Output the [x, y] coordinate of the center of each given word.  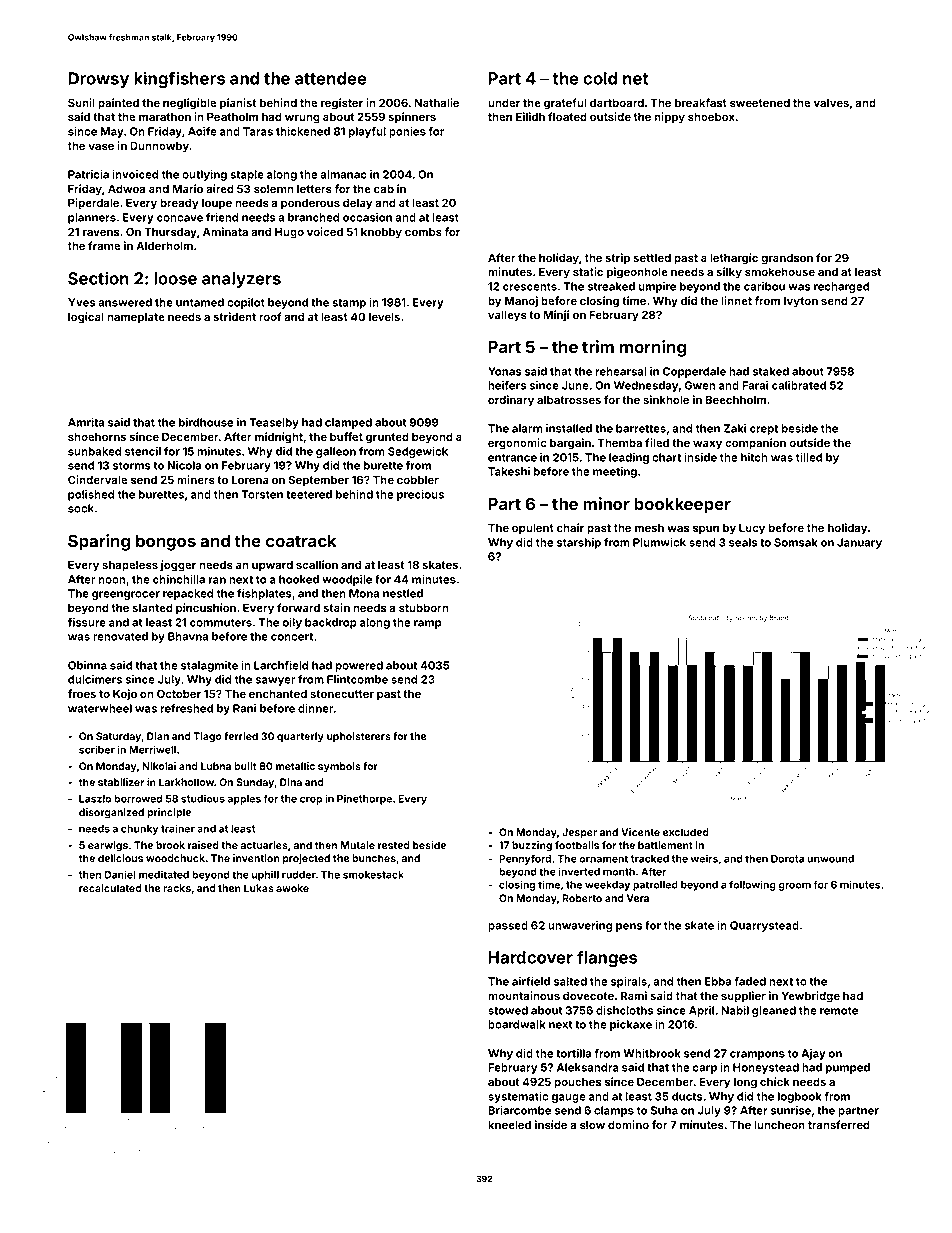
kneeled [509, 1124]
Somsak [796, 542]
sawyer [275, 681]
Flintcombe [357, 679]
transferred [839, 1124]
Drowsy [98, 80]
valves [831, 103]
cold [600, 78]
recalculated [110, 888]
